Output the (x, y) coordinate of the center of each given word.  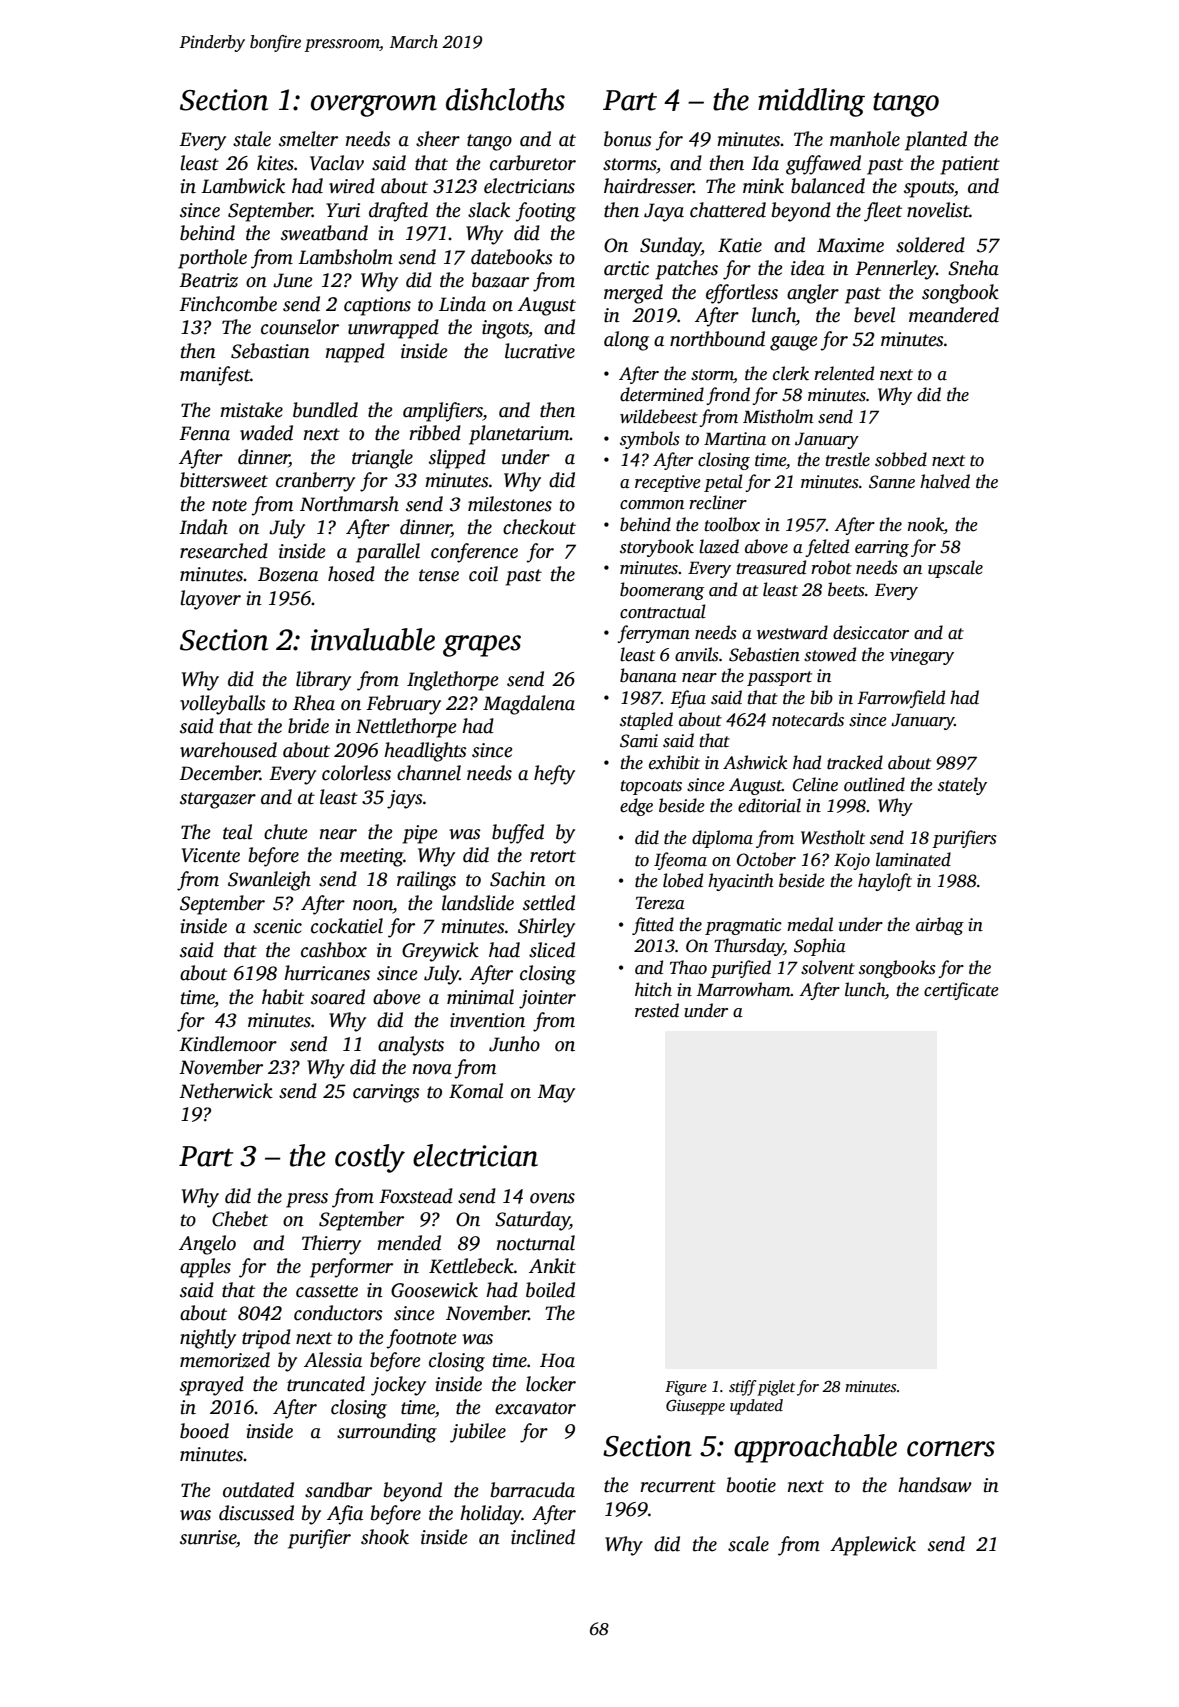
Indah (203, 527)
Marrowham (744, 989)
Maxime (850, 245)
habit (283, 997)
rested (657, 1010)
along (626, 341)
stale (252, 139)
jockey (398, 1386)
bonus (628, 139)
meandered (954, 315)
